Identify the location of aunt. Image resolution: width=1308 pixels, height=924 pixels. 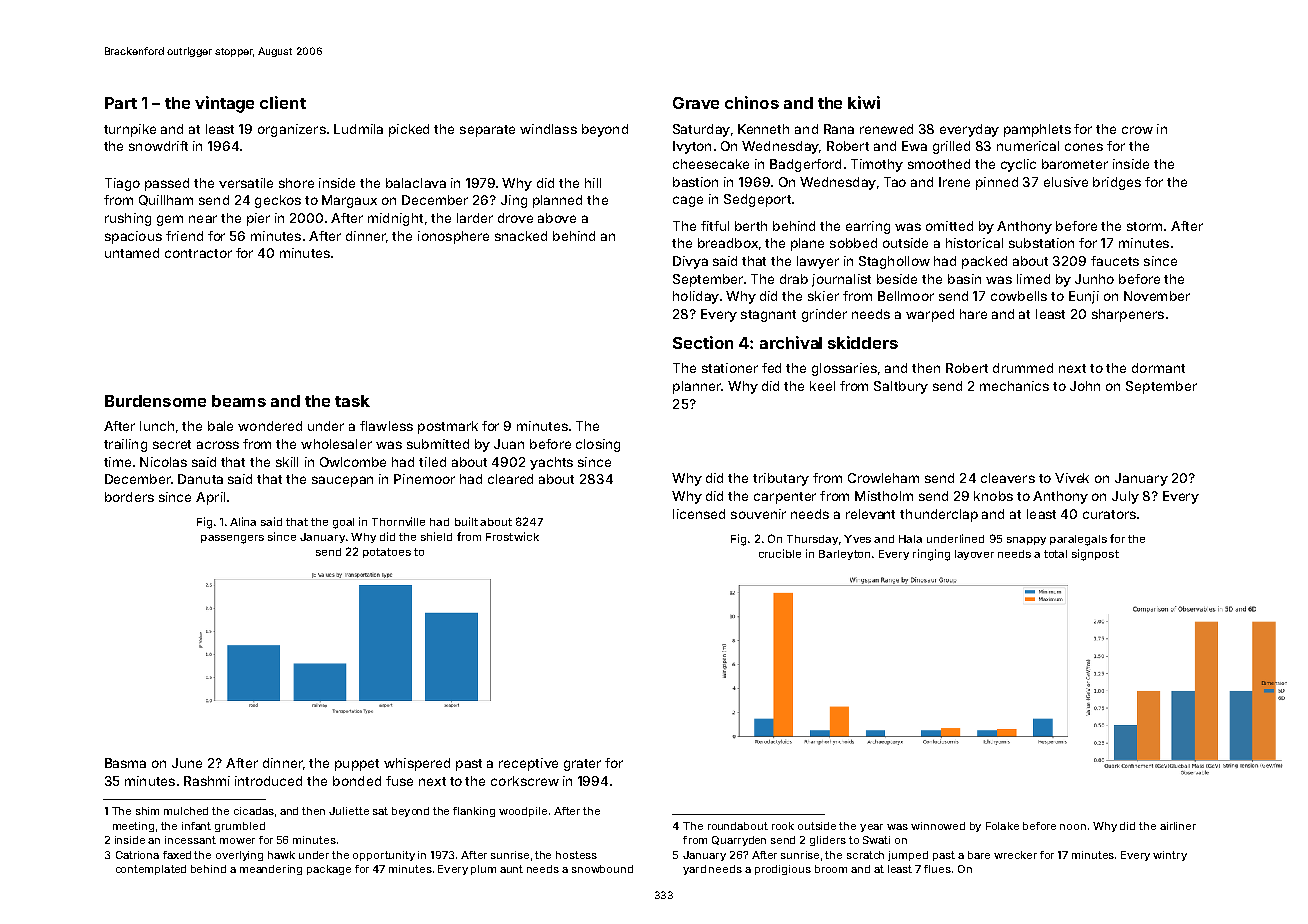
(511, 869).
